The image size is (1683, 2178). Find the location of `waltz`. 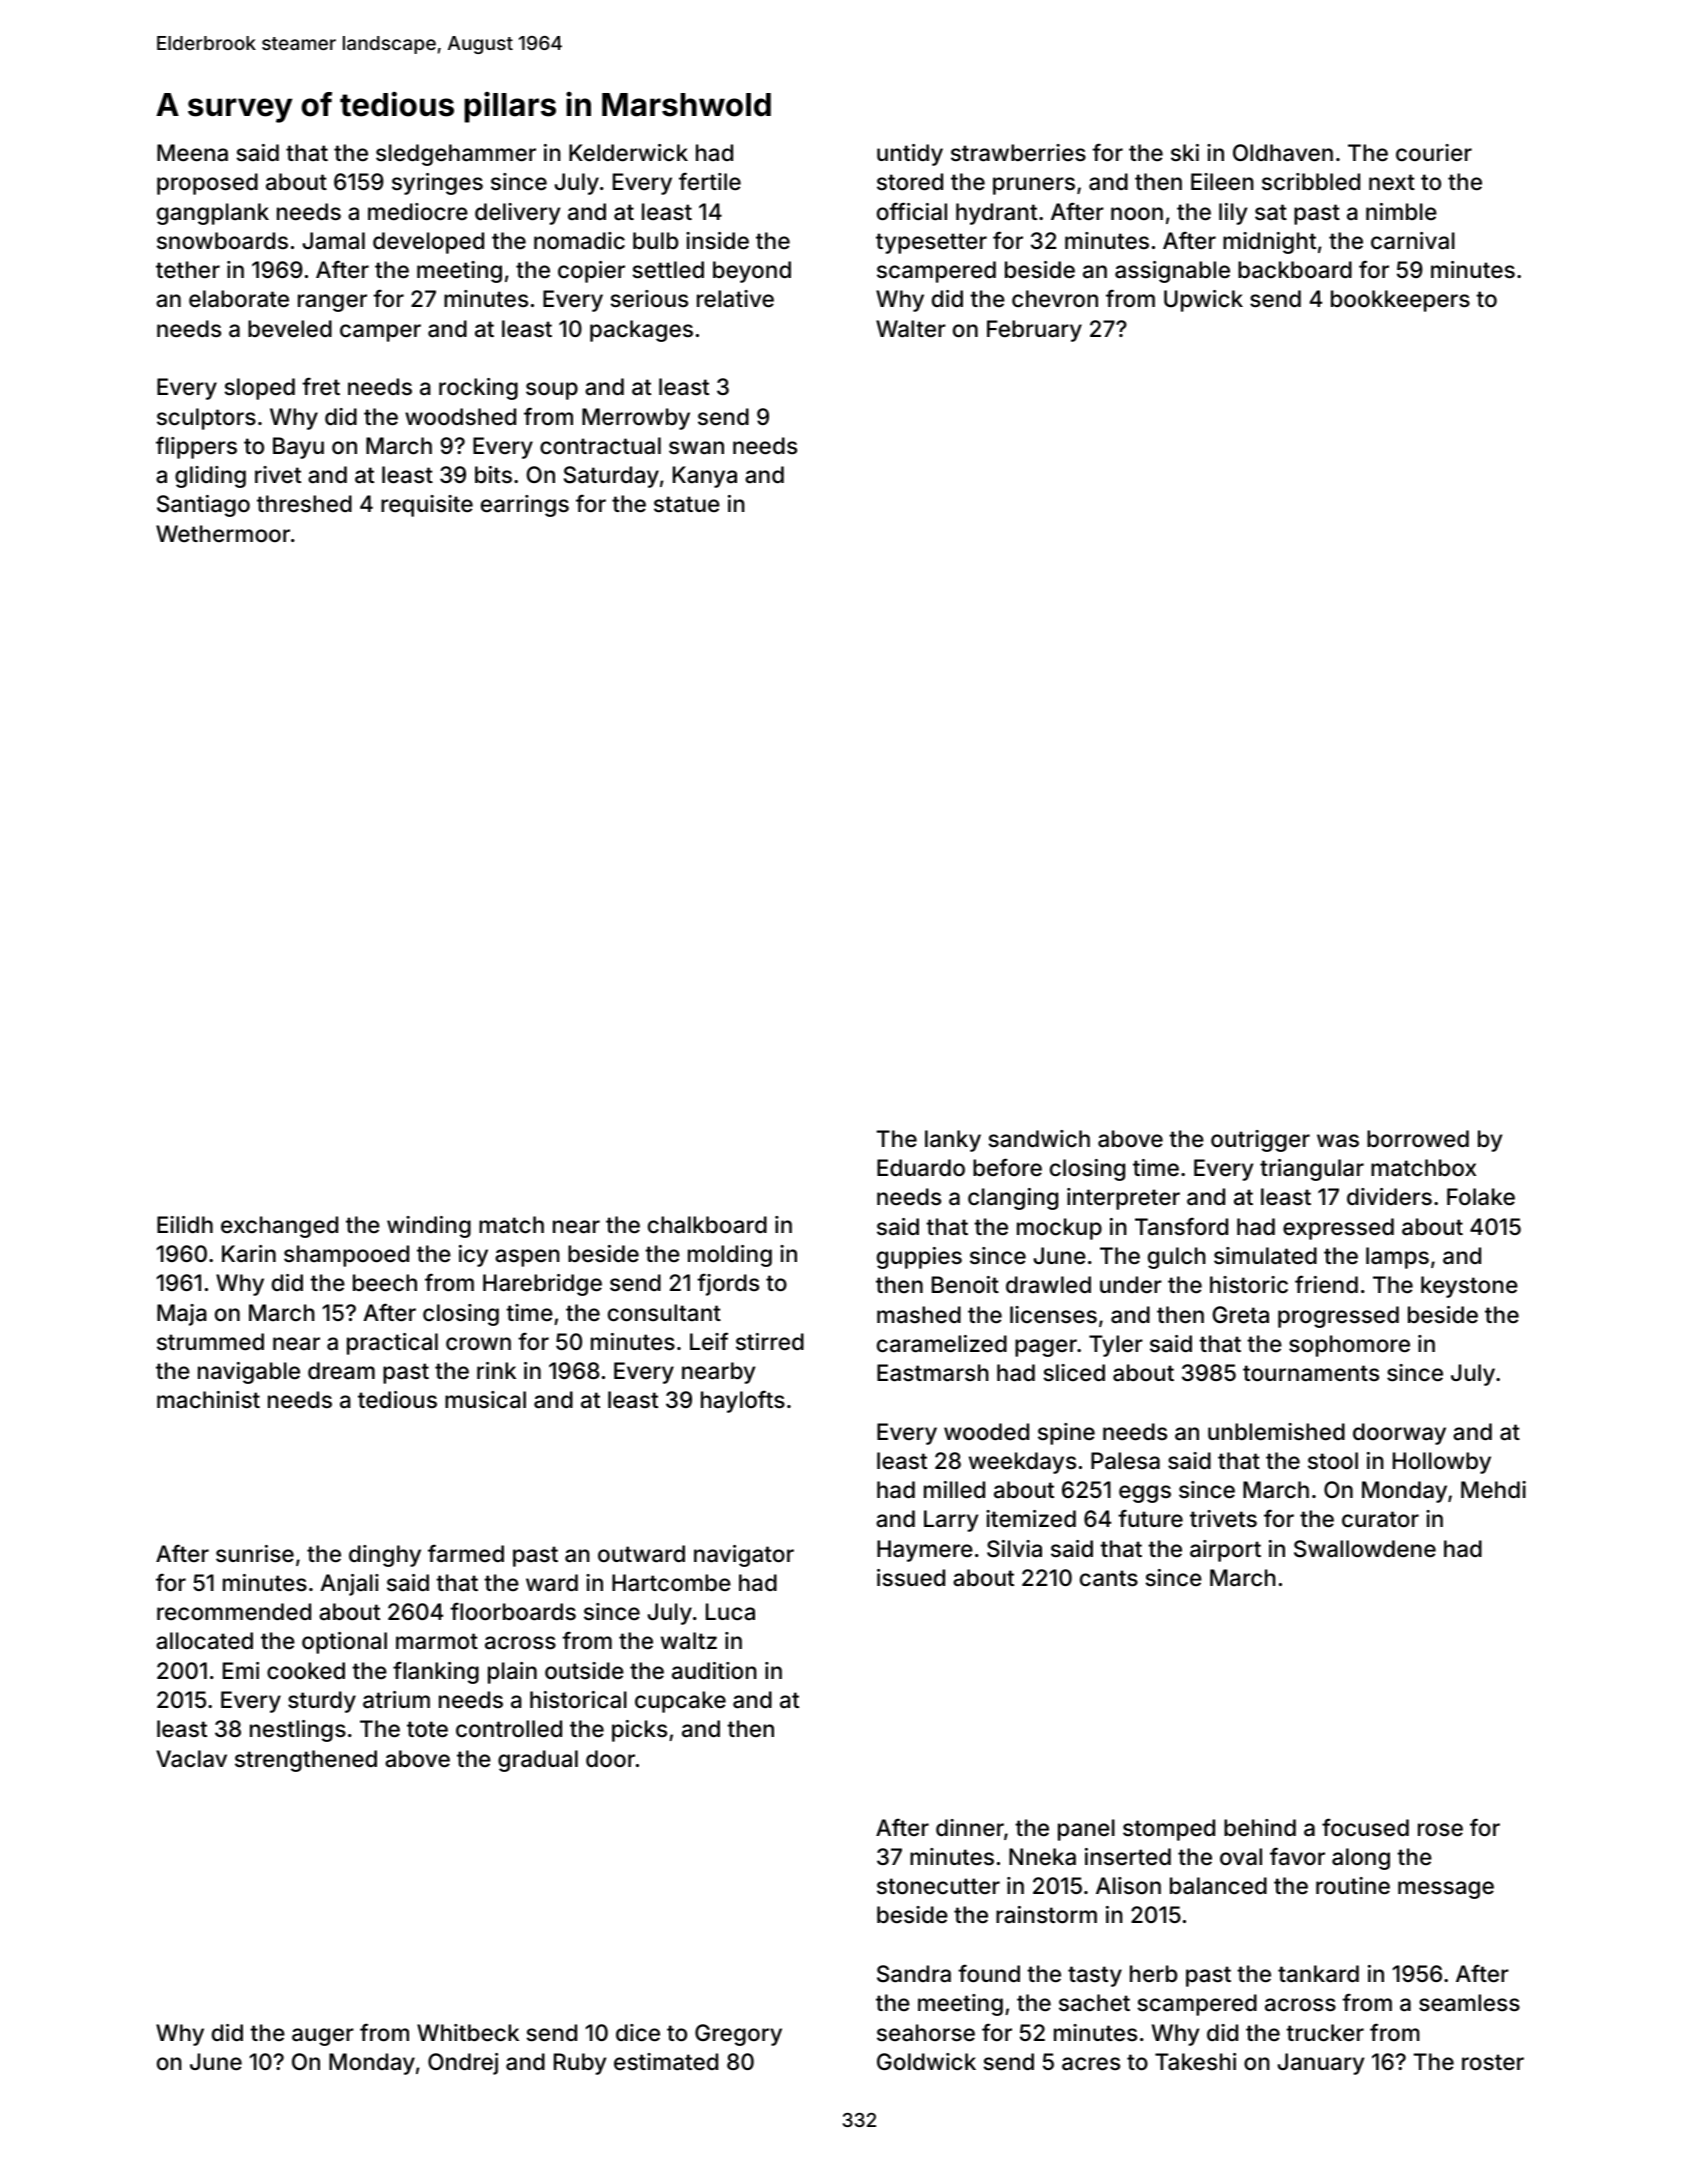

waltz is located at coordinates (689, 1641).
